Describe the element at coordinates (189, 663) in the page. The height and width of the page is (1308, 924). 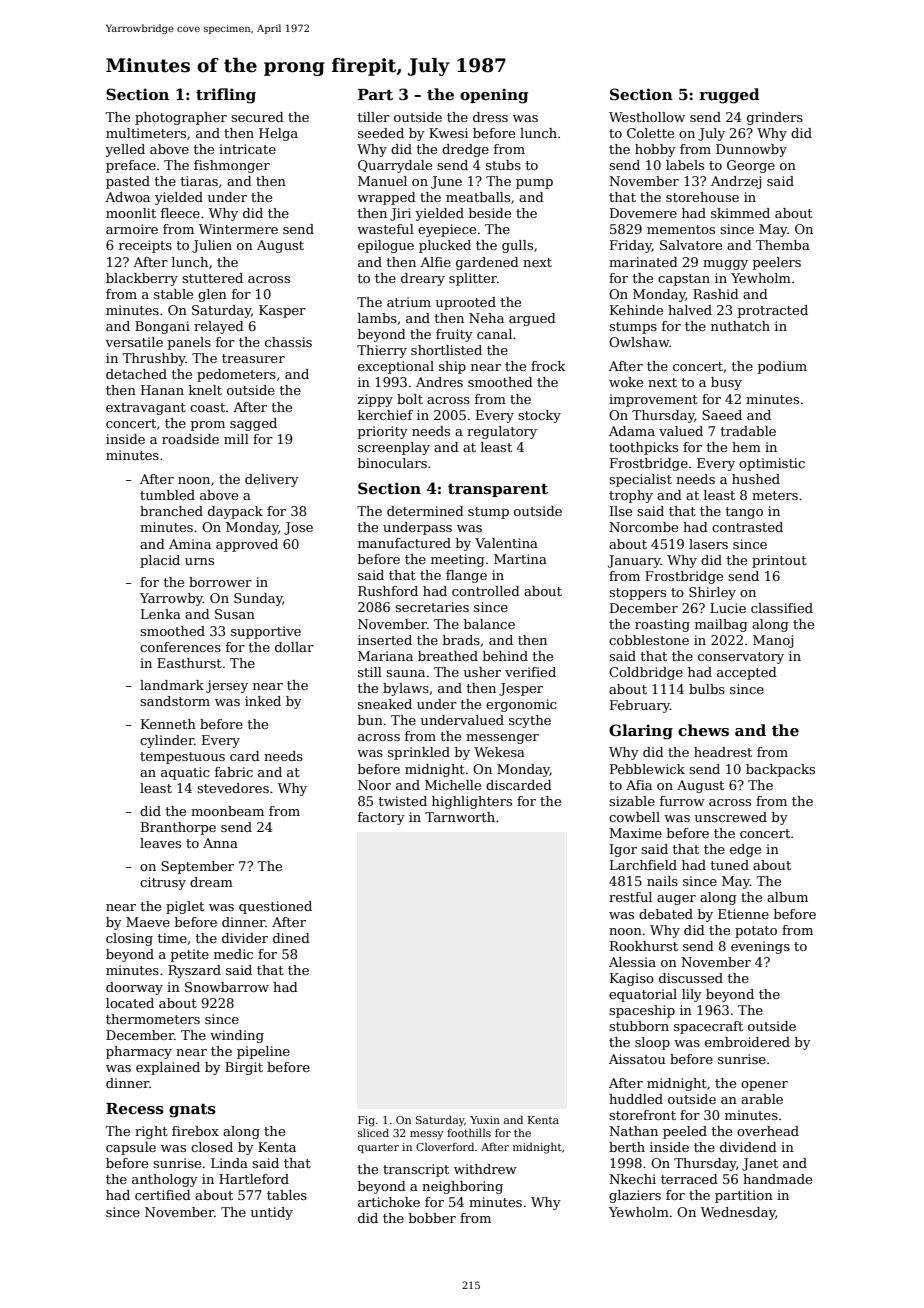
I see `Easthurst` at that location.
